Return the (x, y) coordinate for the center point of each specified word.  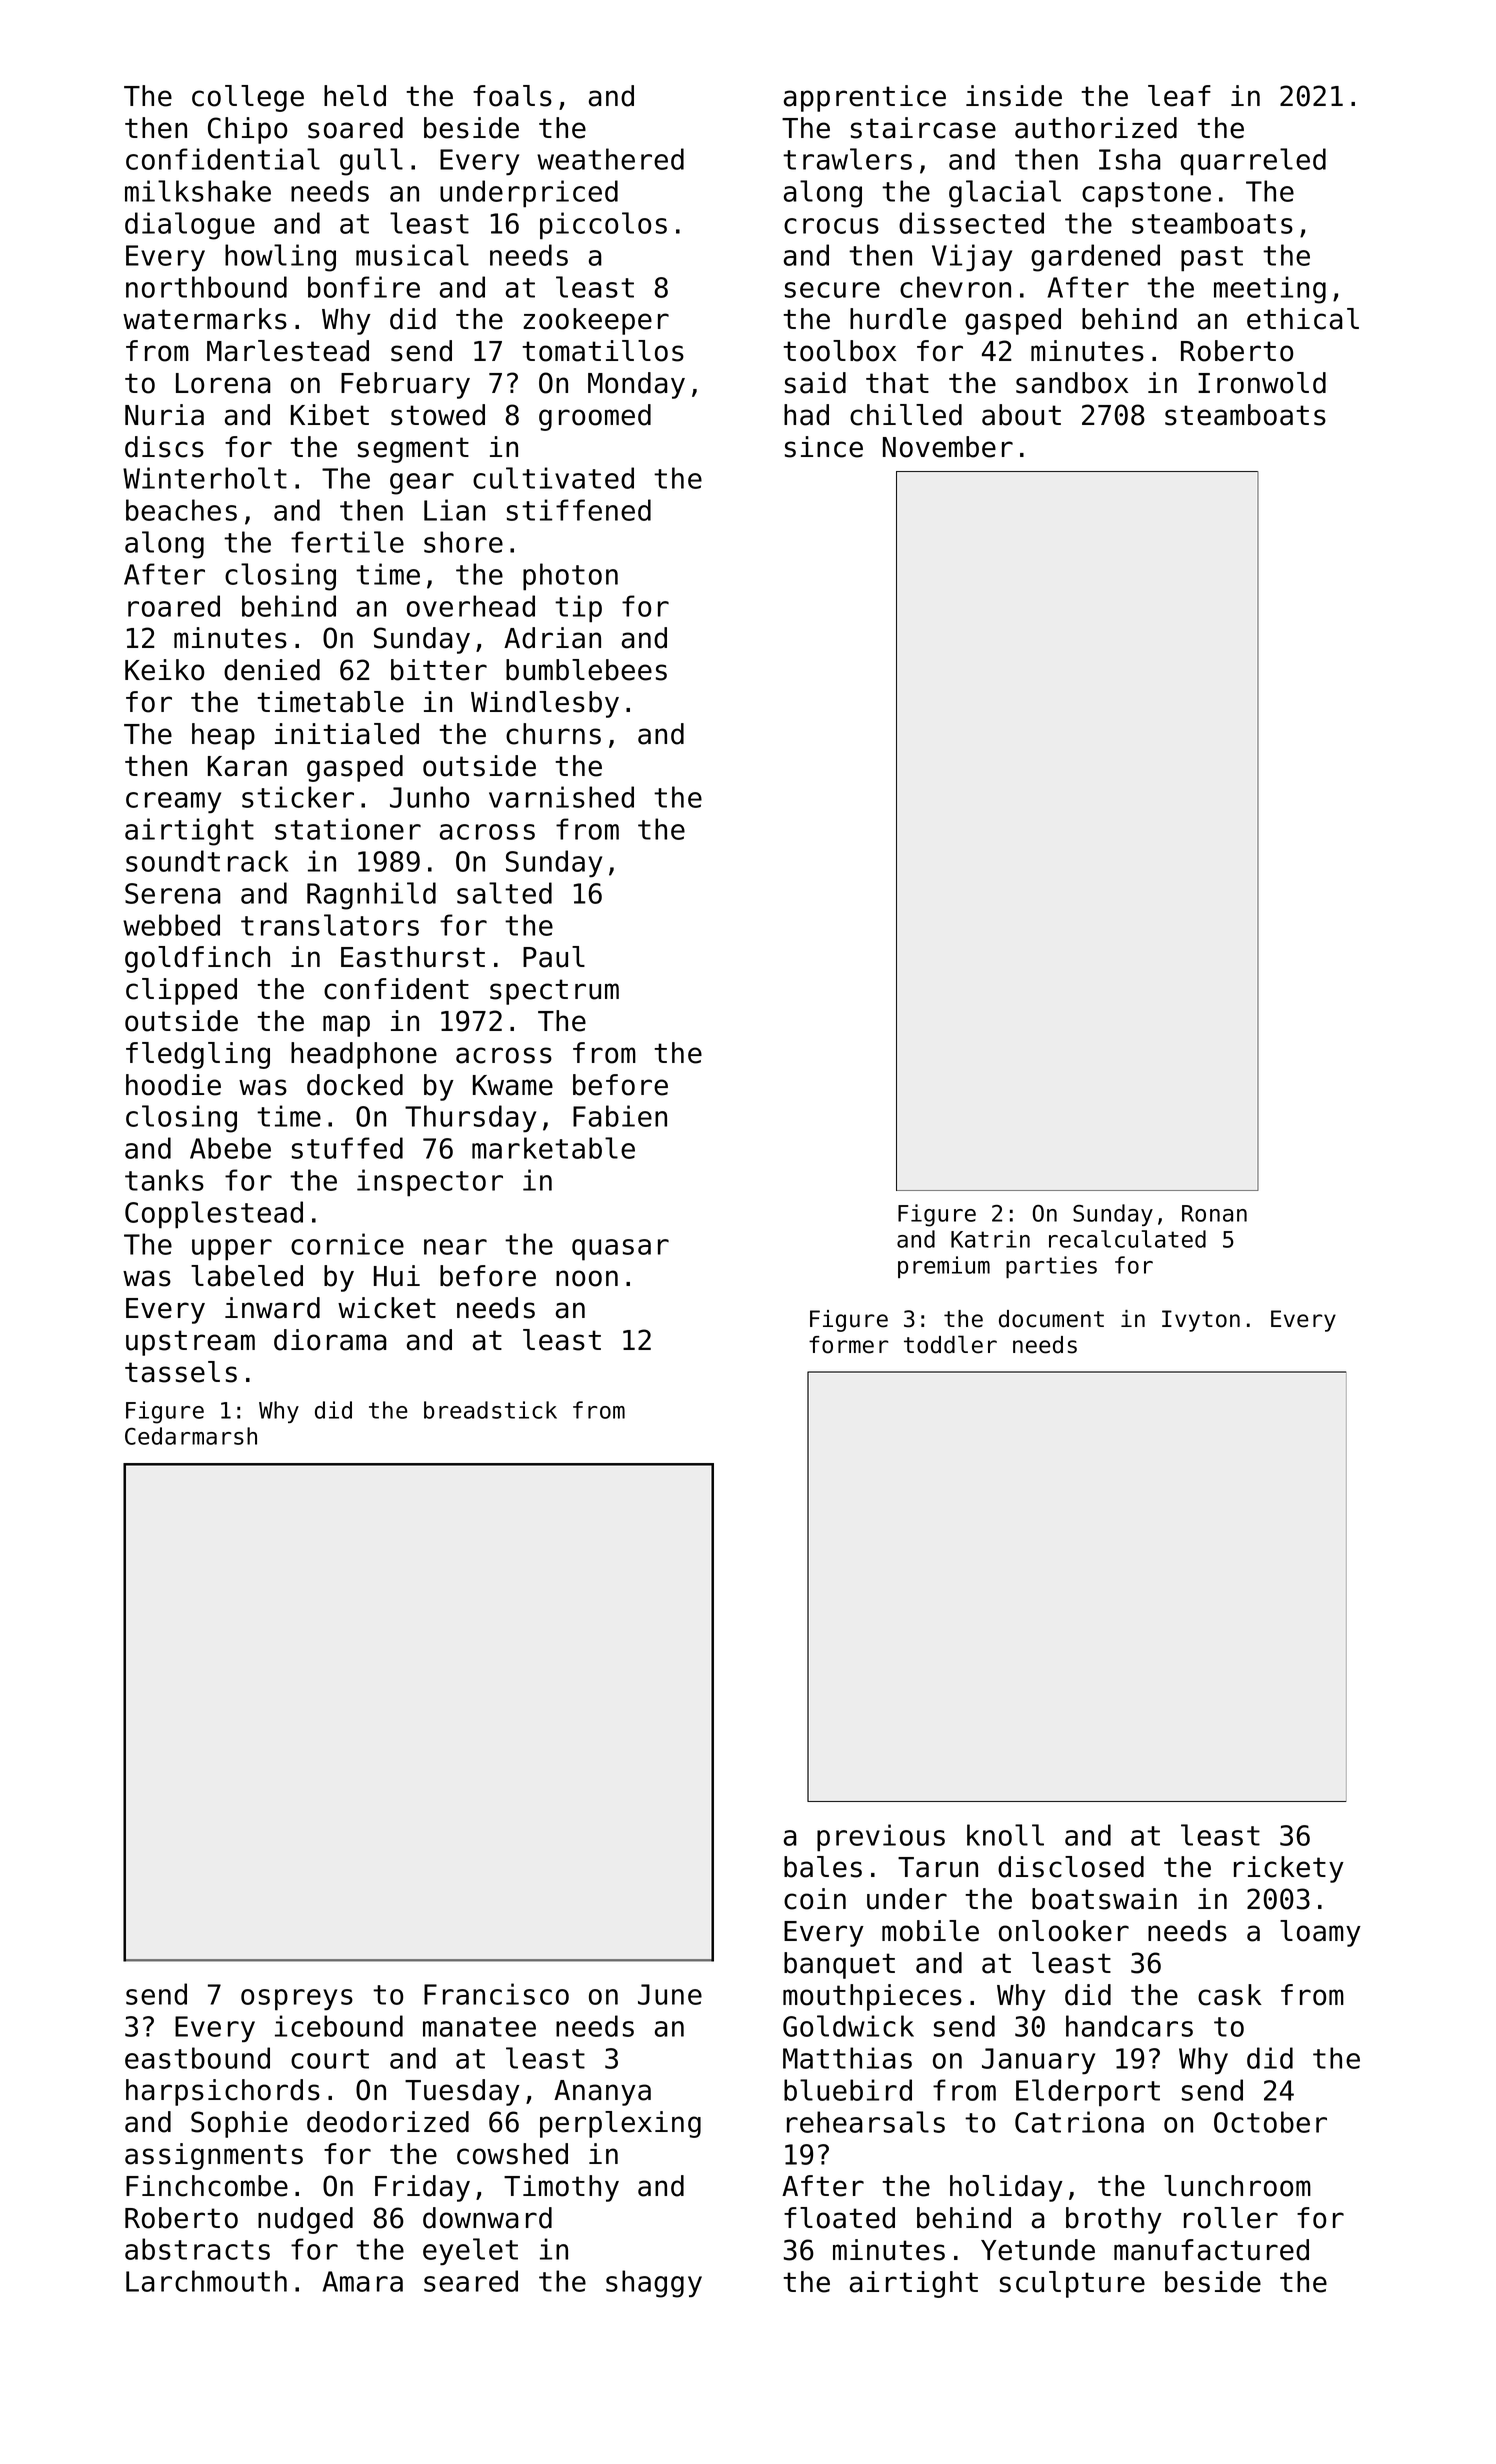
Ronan (1214, 1213)
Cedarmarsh (191, 1436)
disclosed (1071, 1867)
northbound (206, 287)
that (897, 383)
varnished (561, 797)
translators (330, 925)
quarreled (1253, 162)
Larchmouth (206, 2281)
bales (823, 1867)
